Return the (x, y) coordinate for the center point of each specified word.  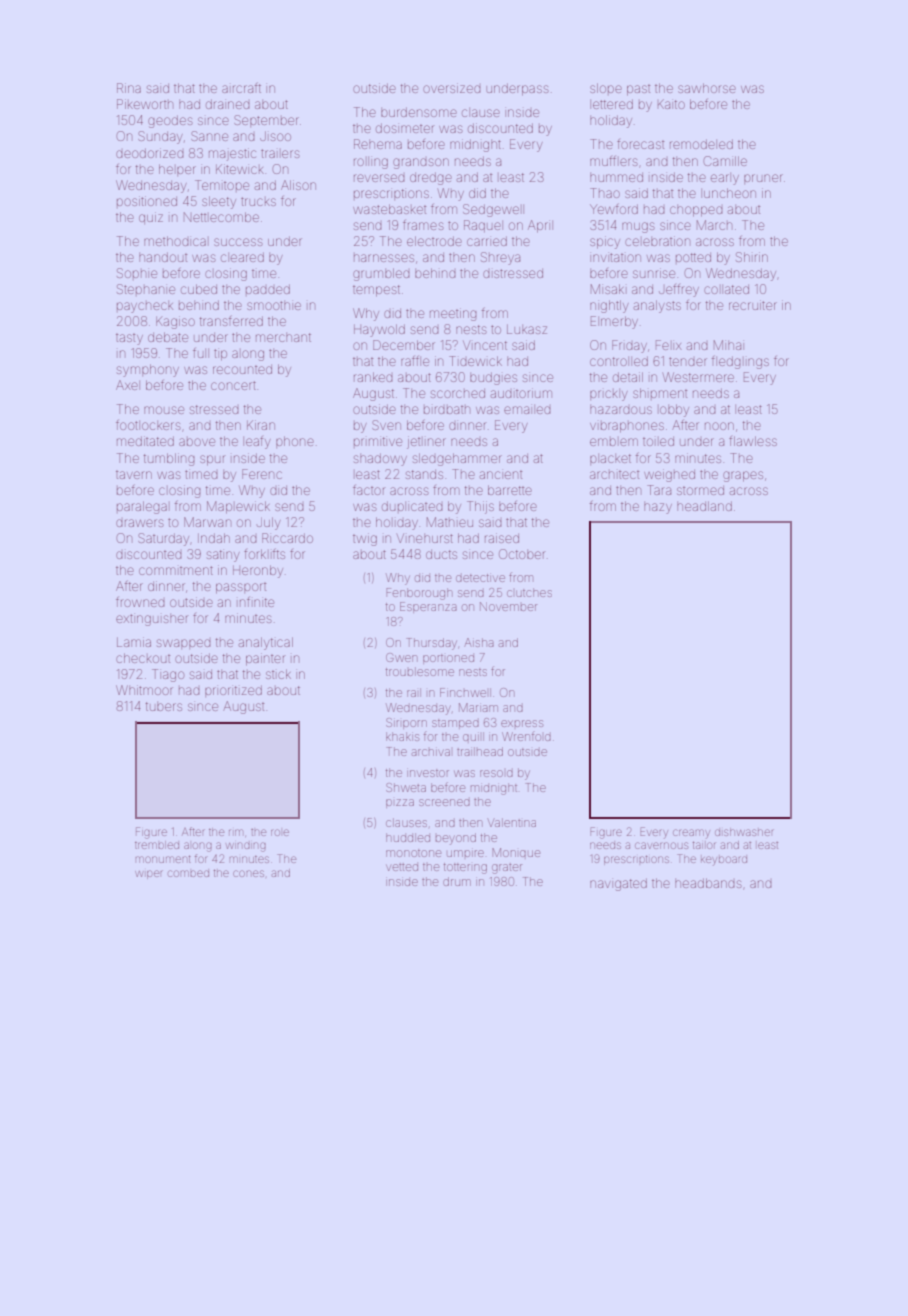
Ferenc (262, 474)
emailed (527, 410)
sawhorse (707, 88)
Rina (129, 88)
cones (248, 873)
